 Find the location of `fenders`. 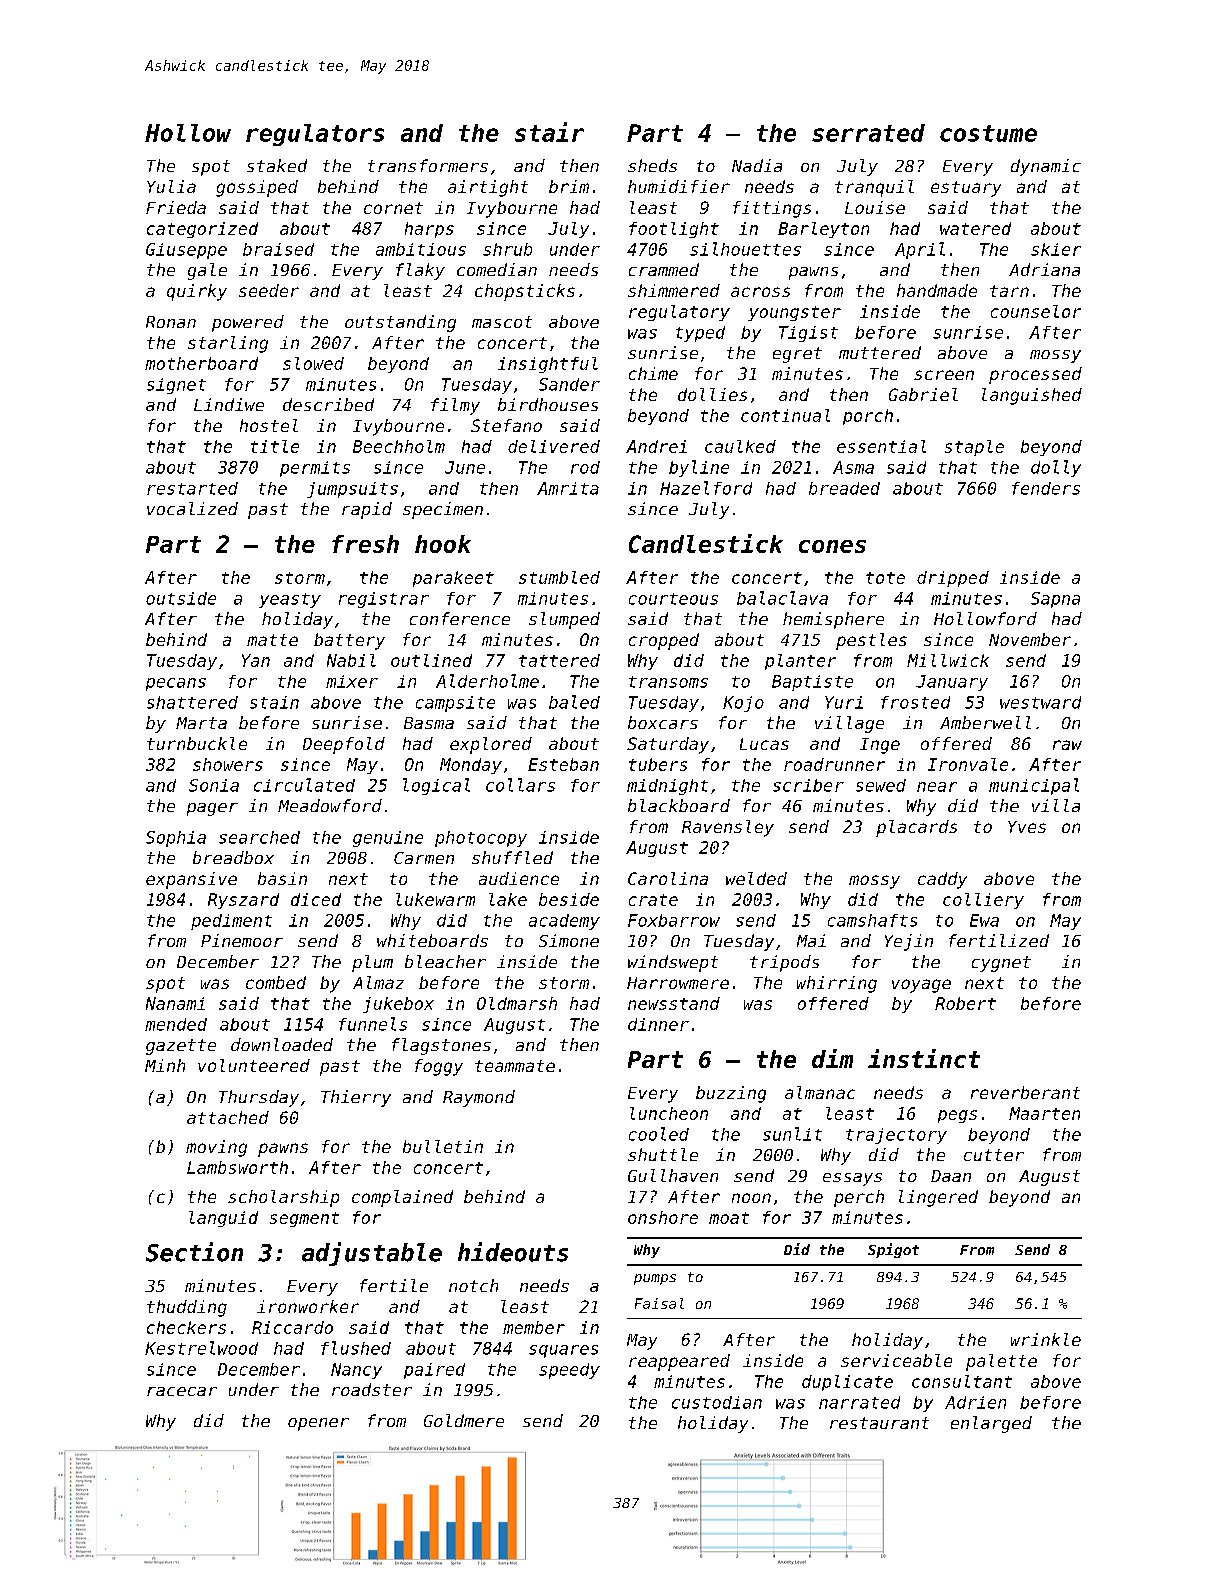

fenders is located at coordinates (1046, 488).
